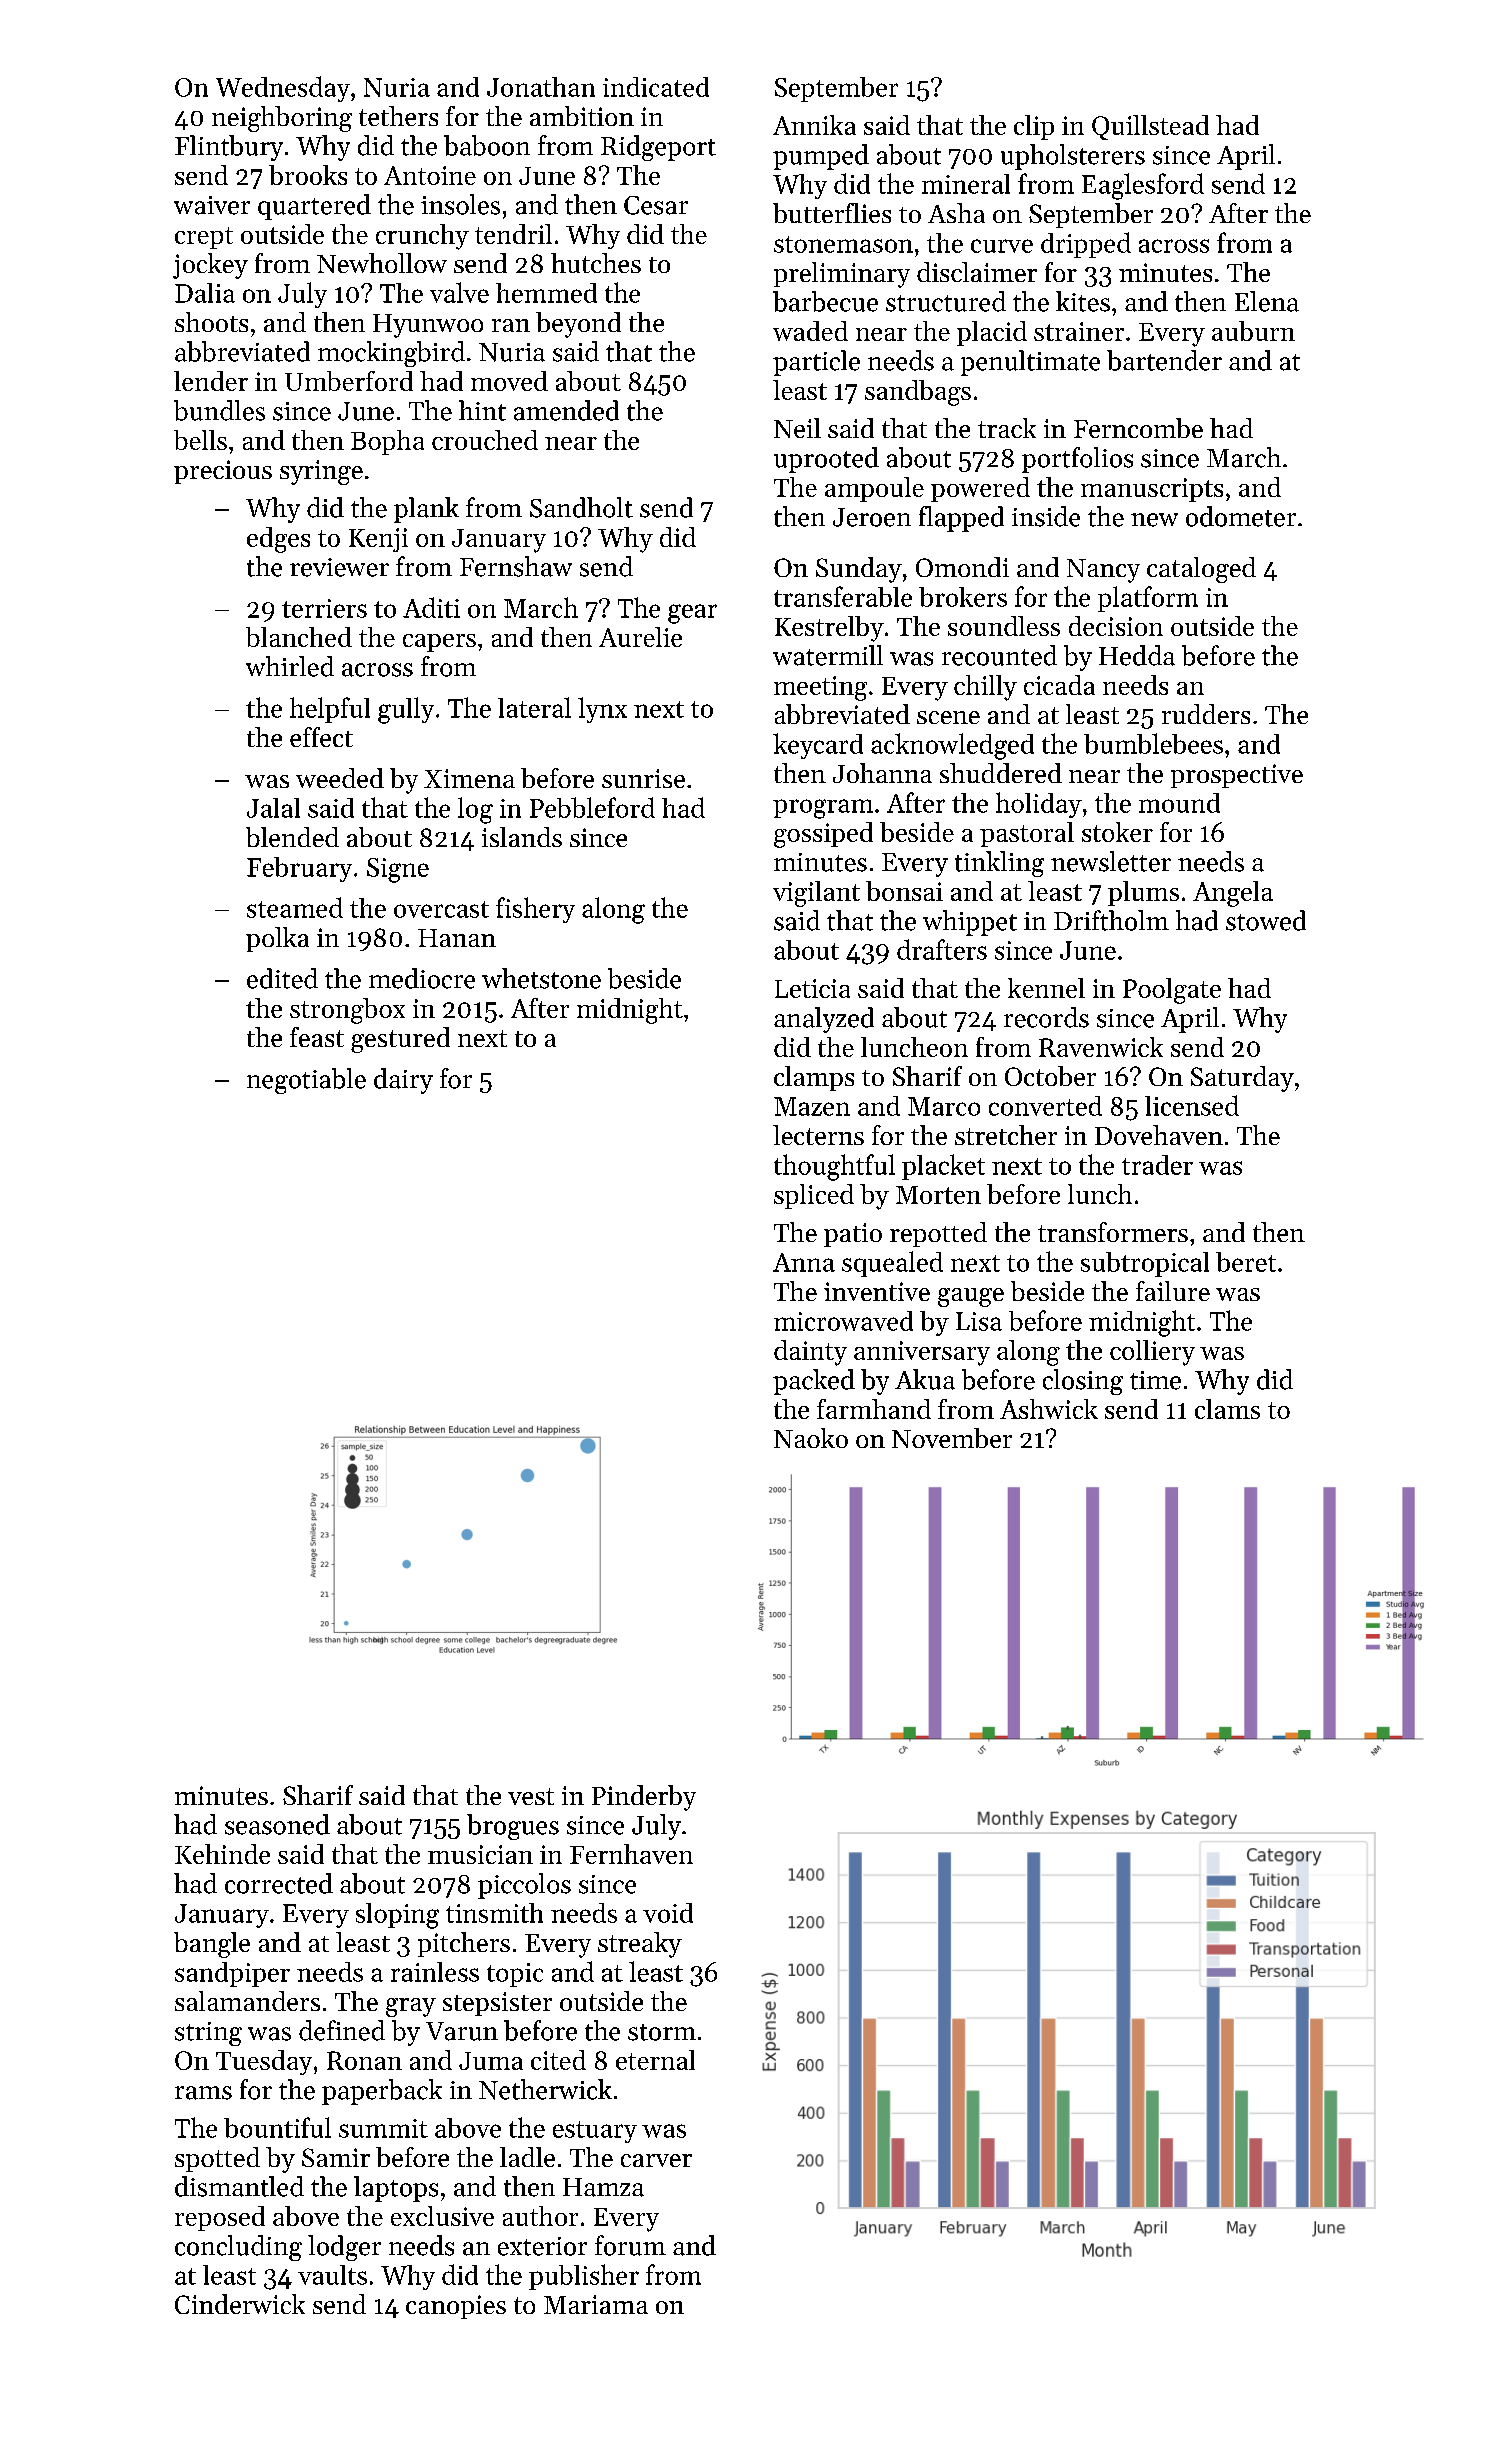 The image size is (1496, 2464). I want to click on lecterns, so click(818, 1135).
